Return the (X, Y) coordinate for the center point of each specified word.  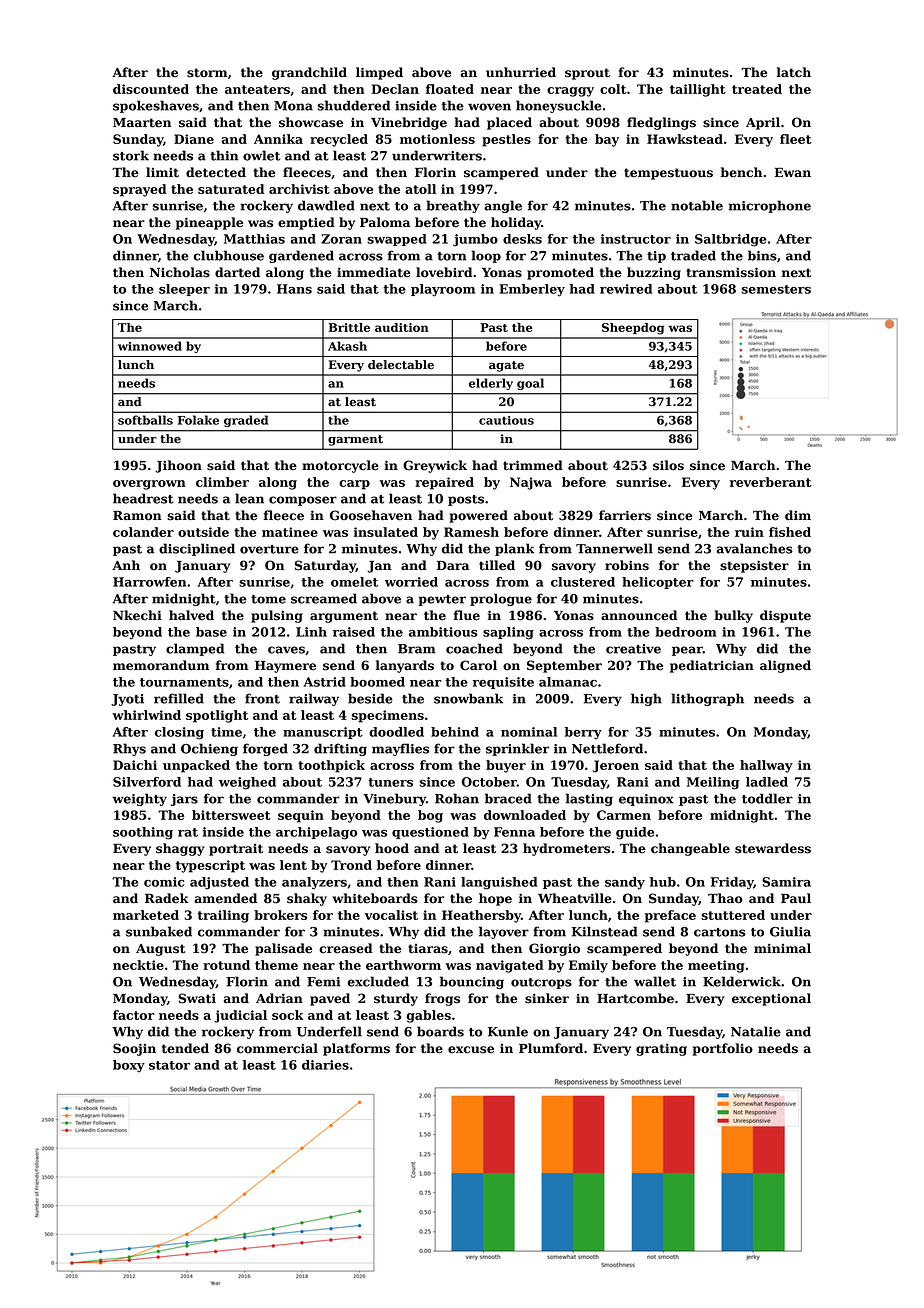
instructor (636, 239)
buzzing (654, 273)
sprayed (140, 190)
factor (134, 1015)
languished (499, 883)
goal (530, 384)
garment (355, 440)
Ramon (137, 516)
